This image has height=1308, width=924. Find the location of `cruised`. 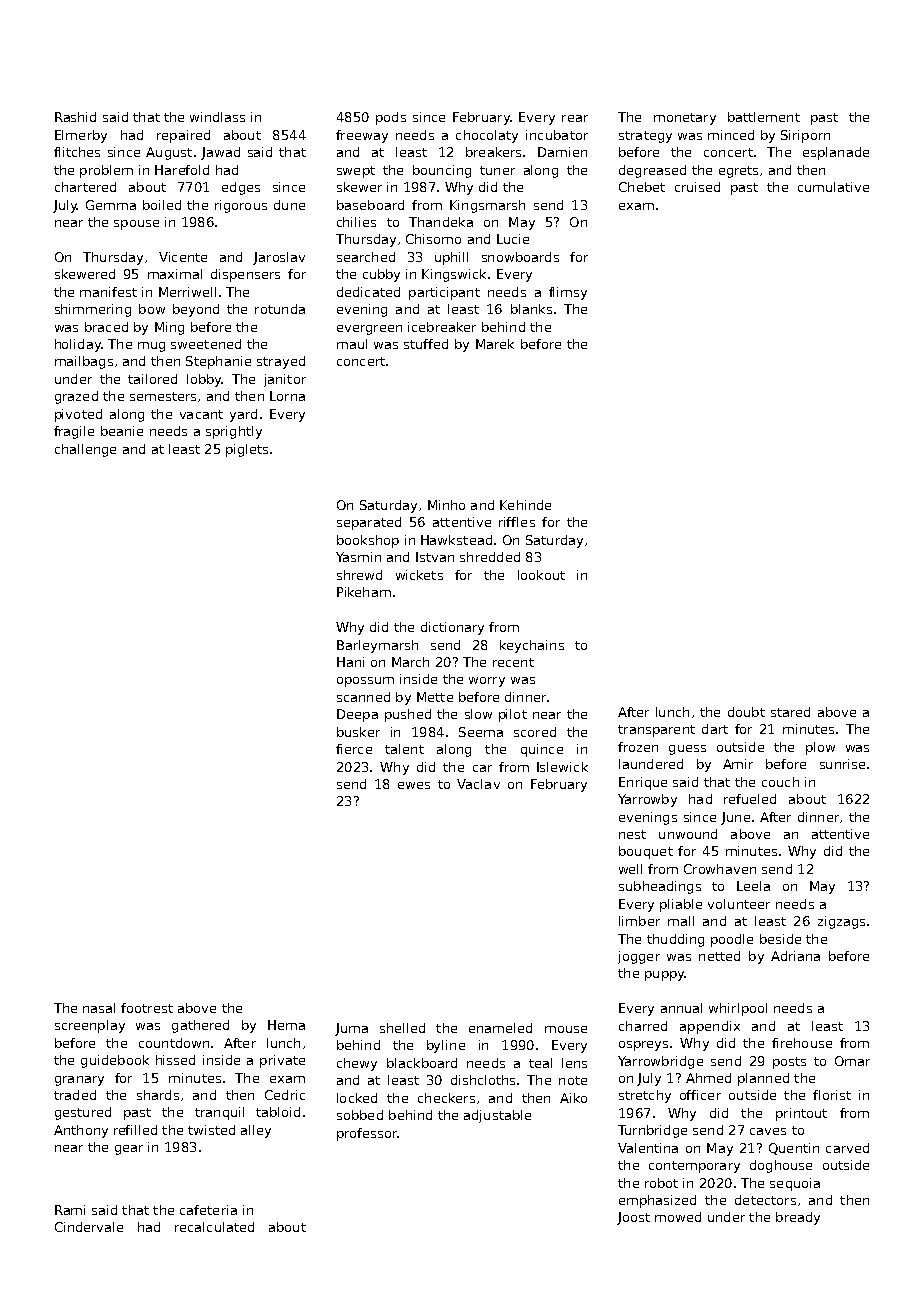

cruised is located at coordinates (697, 187).
